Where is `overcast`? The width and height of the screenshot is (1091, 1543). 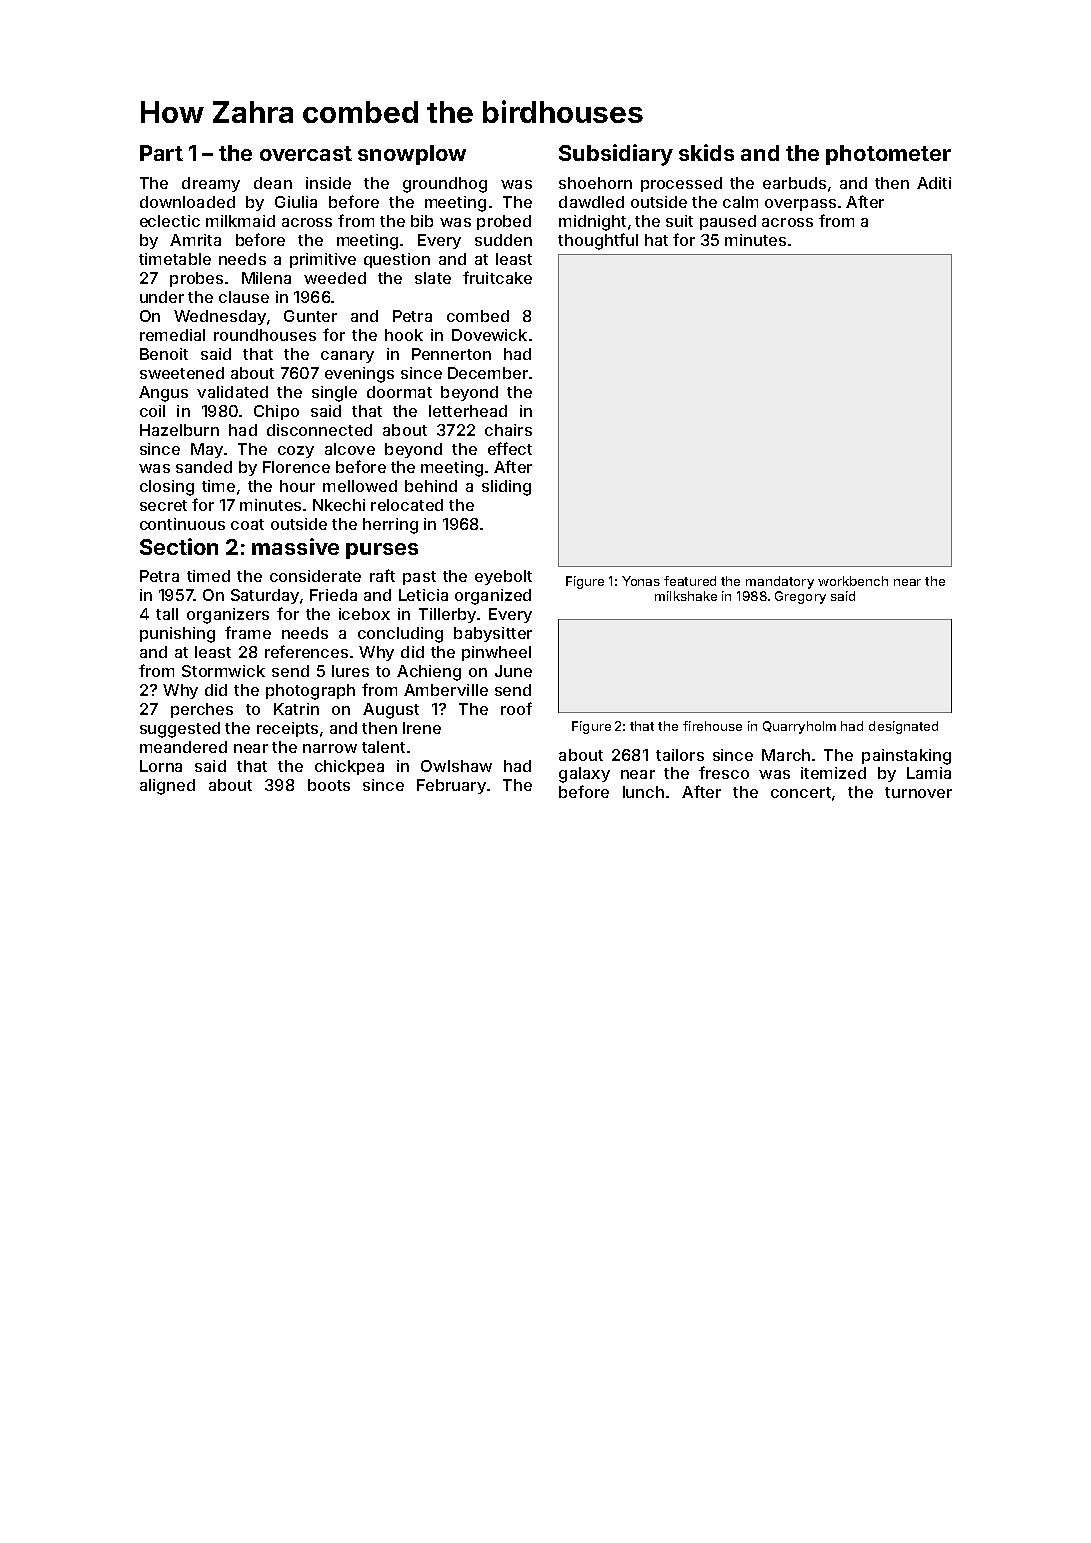
overcast is located at coordinates (306, 153).
